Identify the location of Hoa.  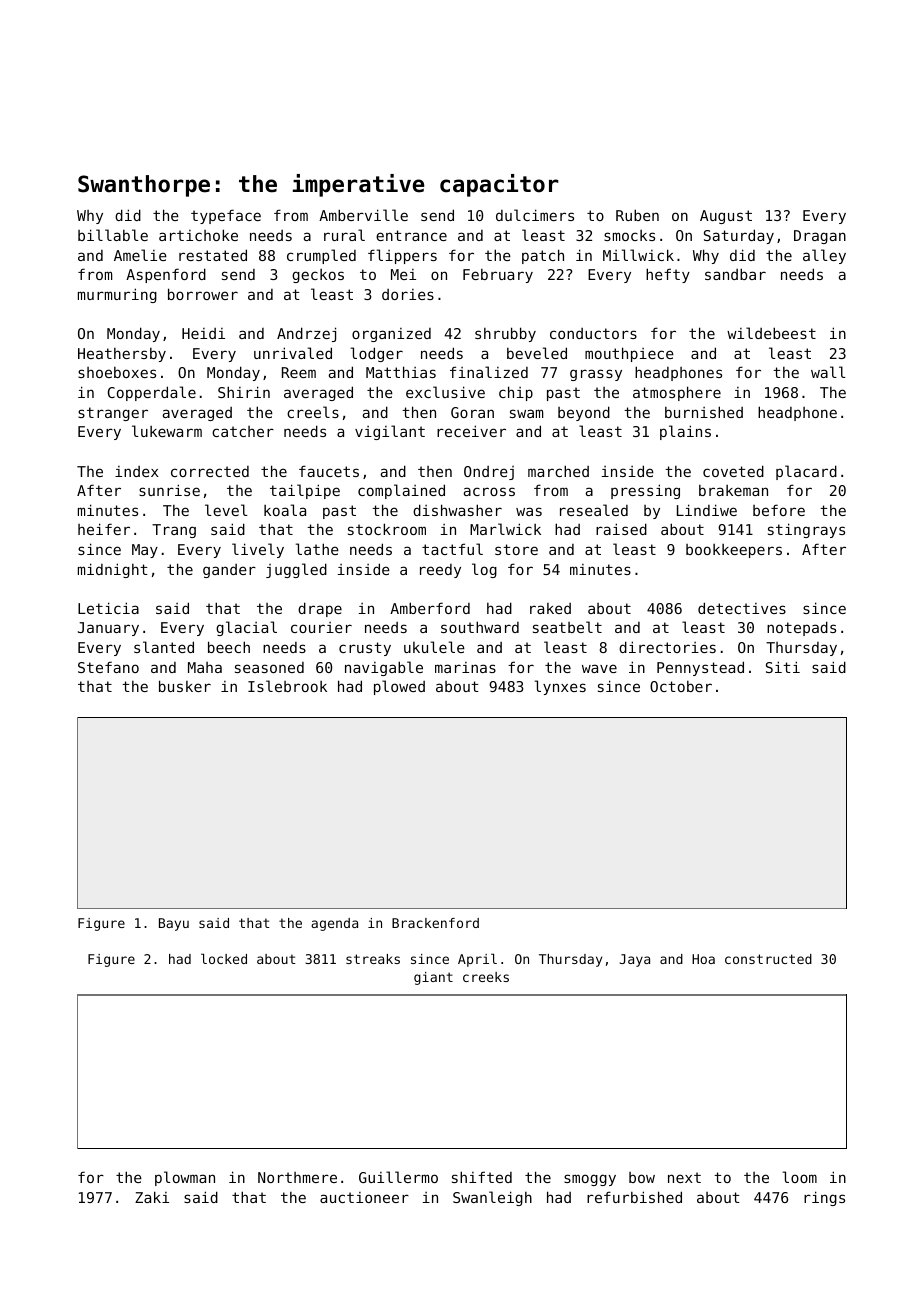
(703, 959).
